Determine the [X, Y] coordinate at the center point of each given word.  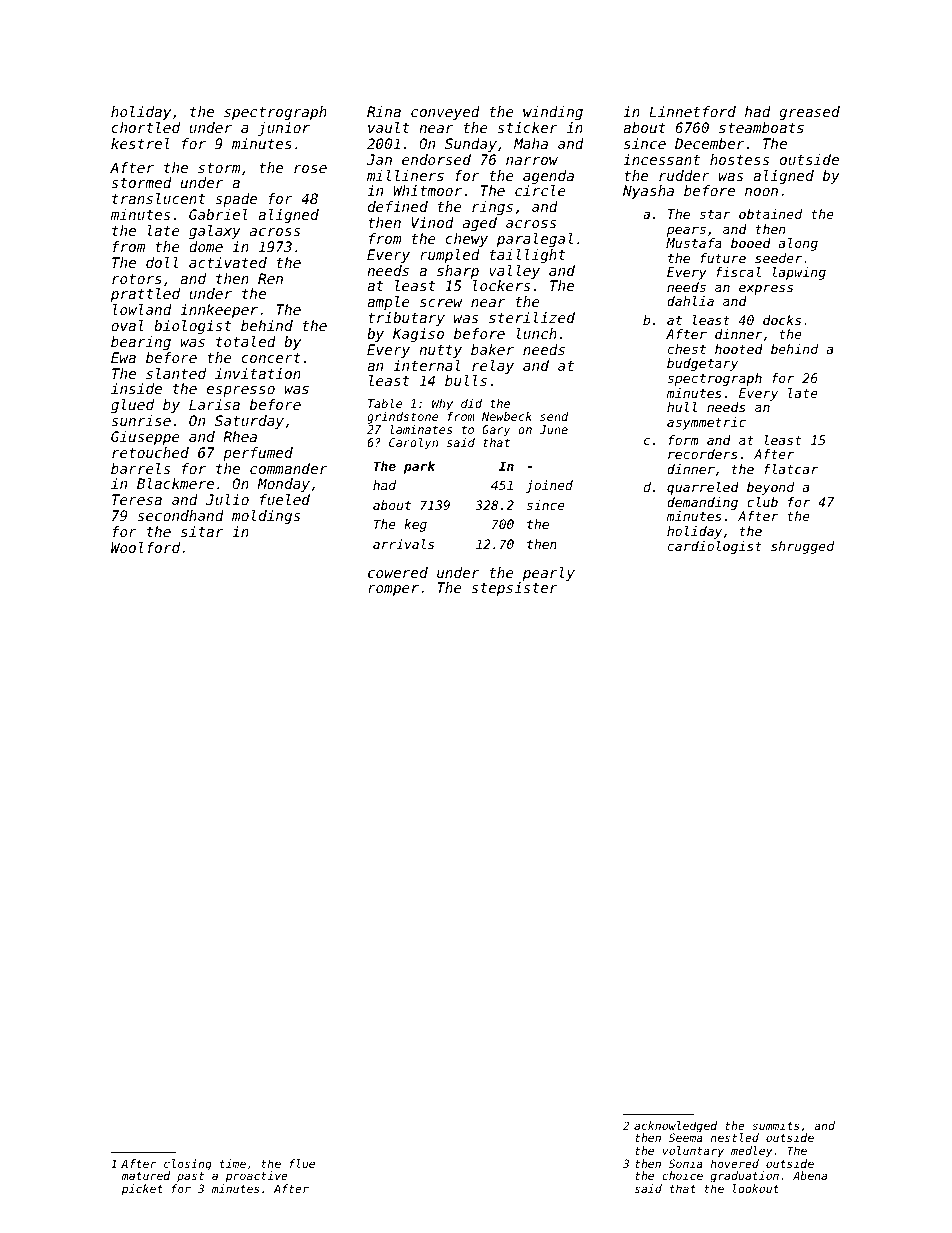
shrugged [802, 547]
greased [809, 113]
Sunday [471, 145]
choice [682, 1175]
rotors [137, 279]
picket [142, 1190]
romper [393, 590]
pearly [549, 574]
